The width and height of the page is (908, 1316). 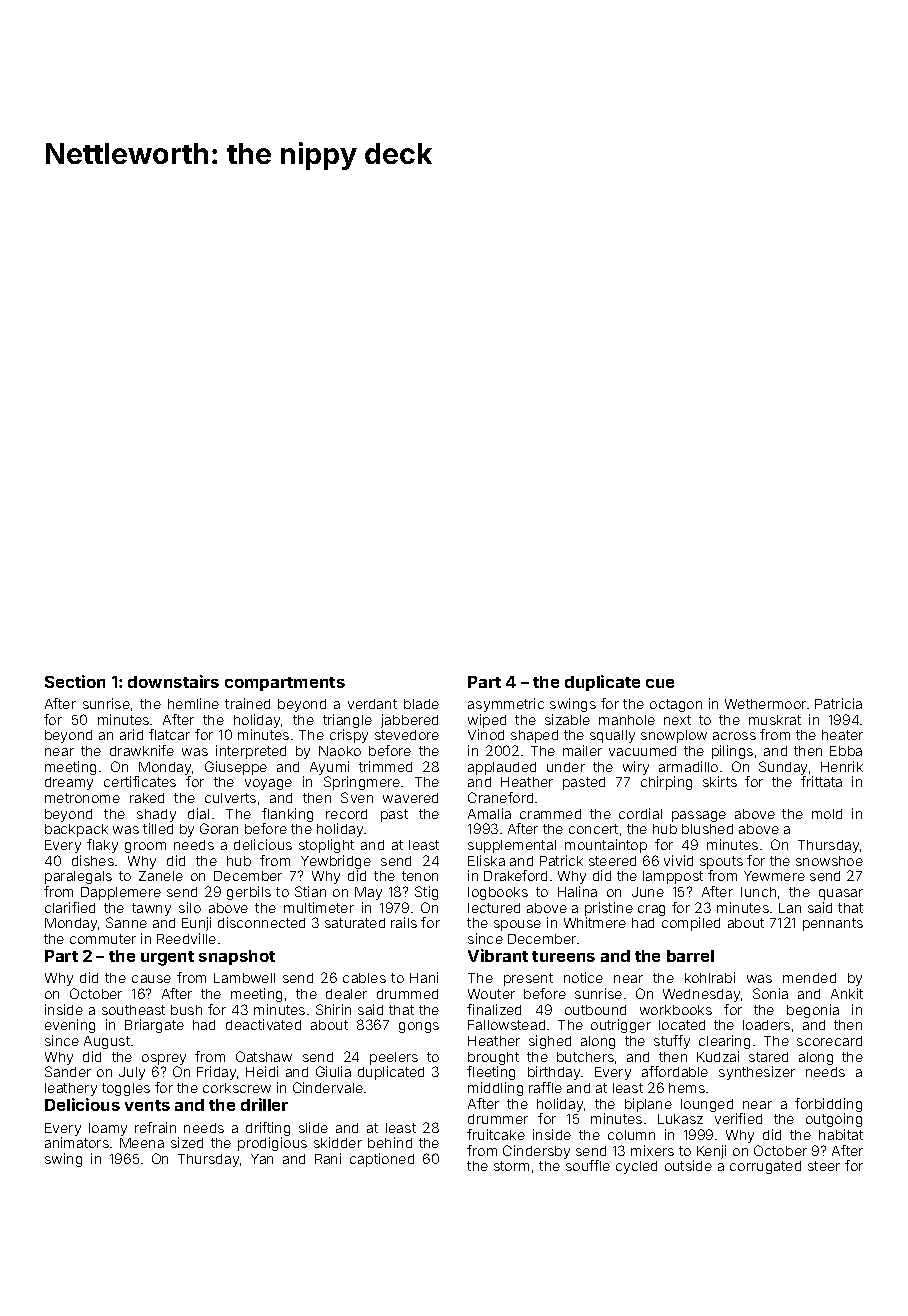 I want to click on brought, so click(x=493, y=1058).
